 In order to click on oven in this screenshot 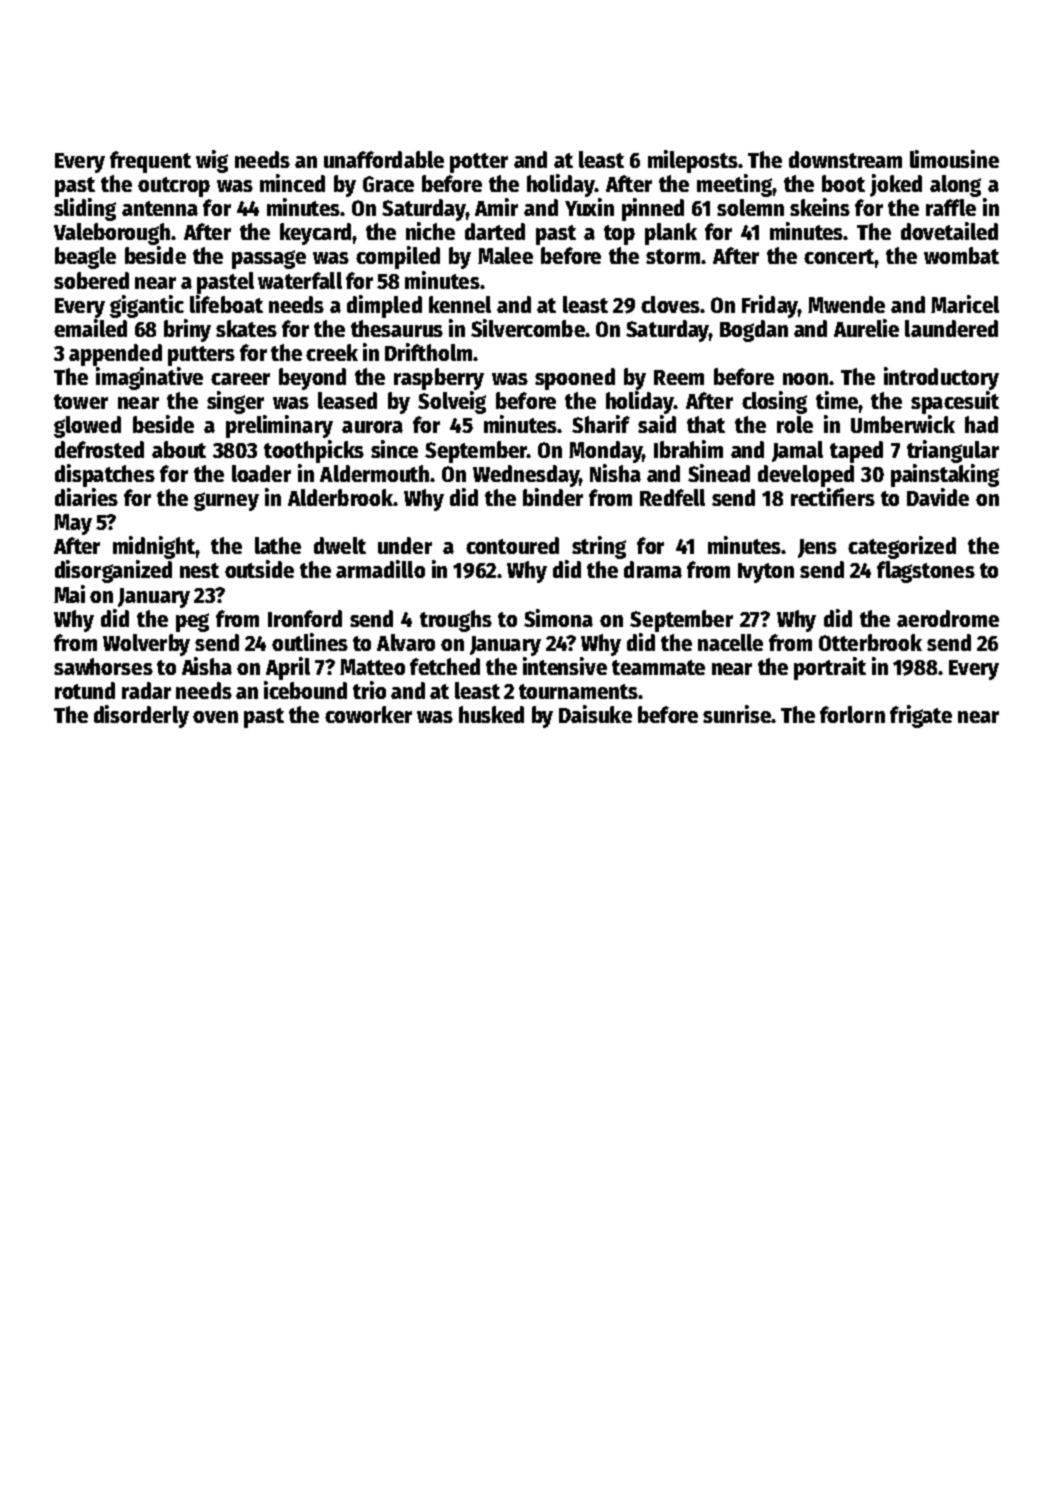, I will do `click(215, 717)`.
